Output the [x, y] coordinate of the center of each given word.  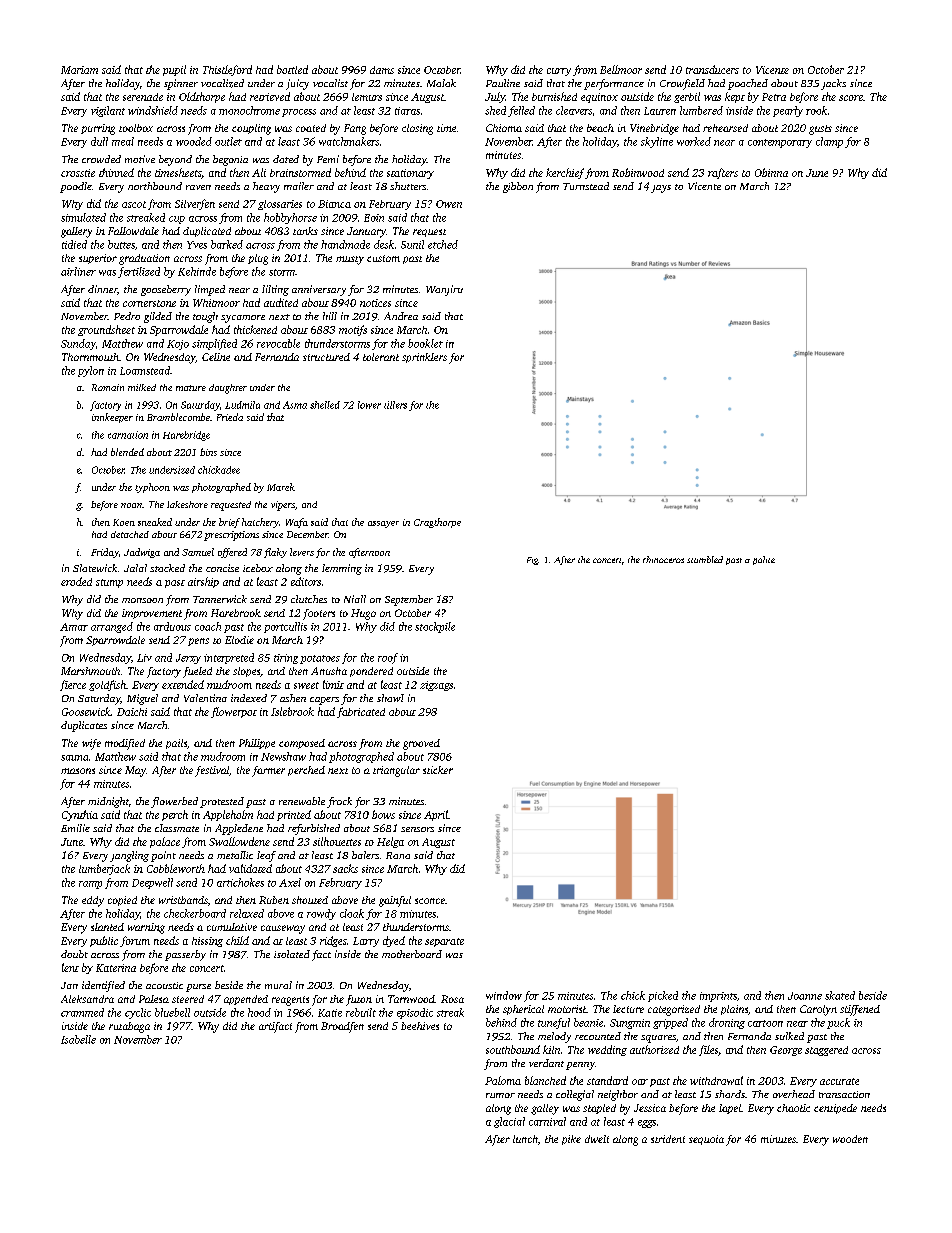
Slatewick [95, 568]
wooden [850, 1139]
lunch [525, 1139]
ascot [134, 204]
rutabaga [129, 1027]
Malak [441, 83]
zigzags [436, 686]
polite [764, 560]
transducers [712, 69]
